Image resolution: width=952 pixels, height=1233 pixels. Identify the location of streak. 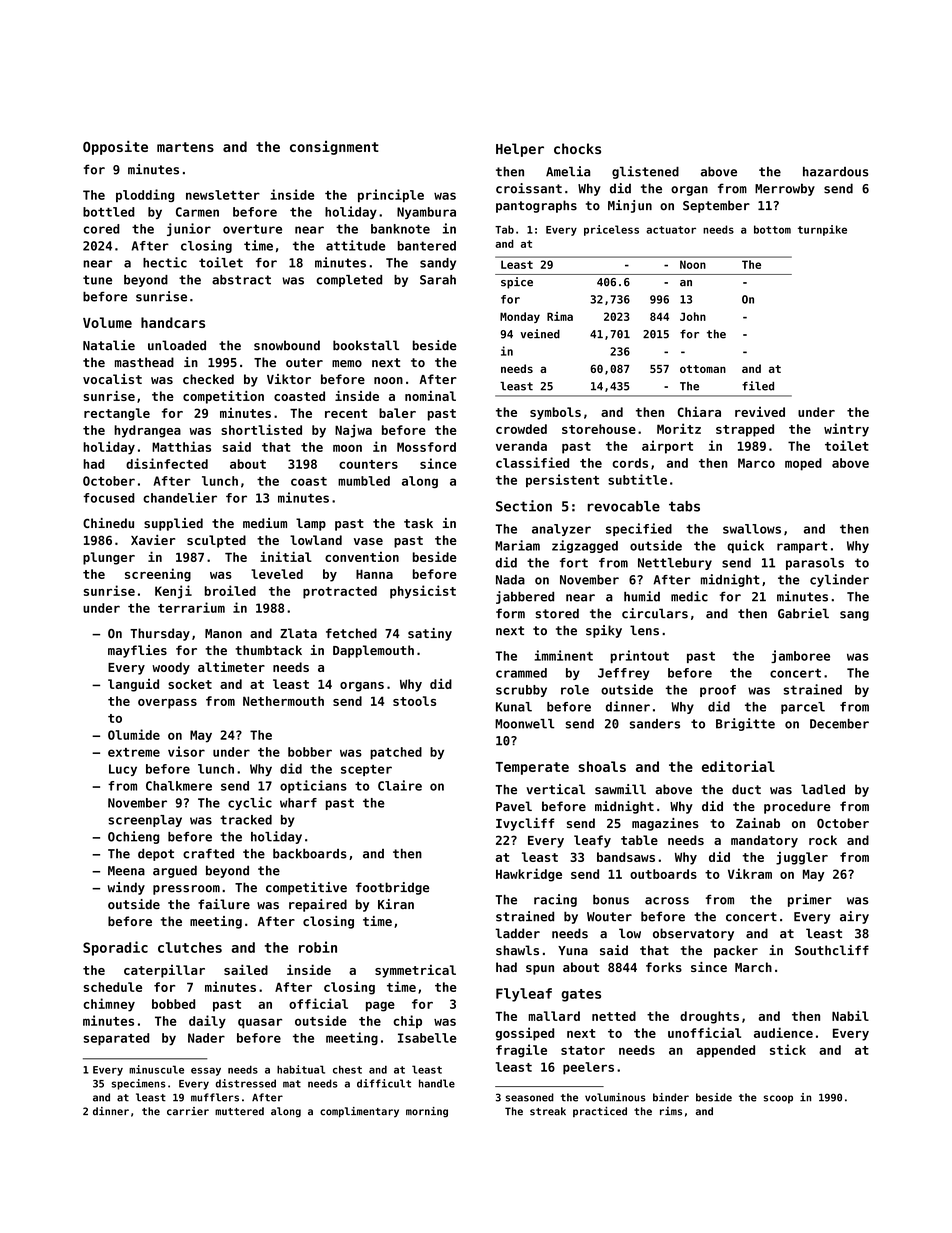
(548, 1111).
